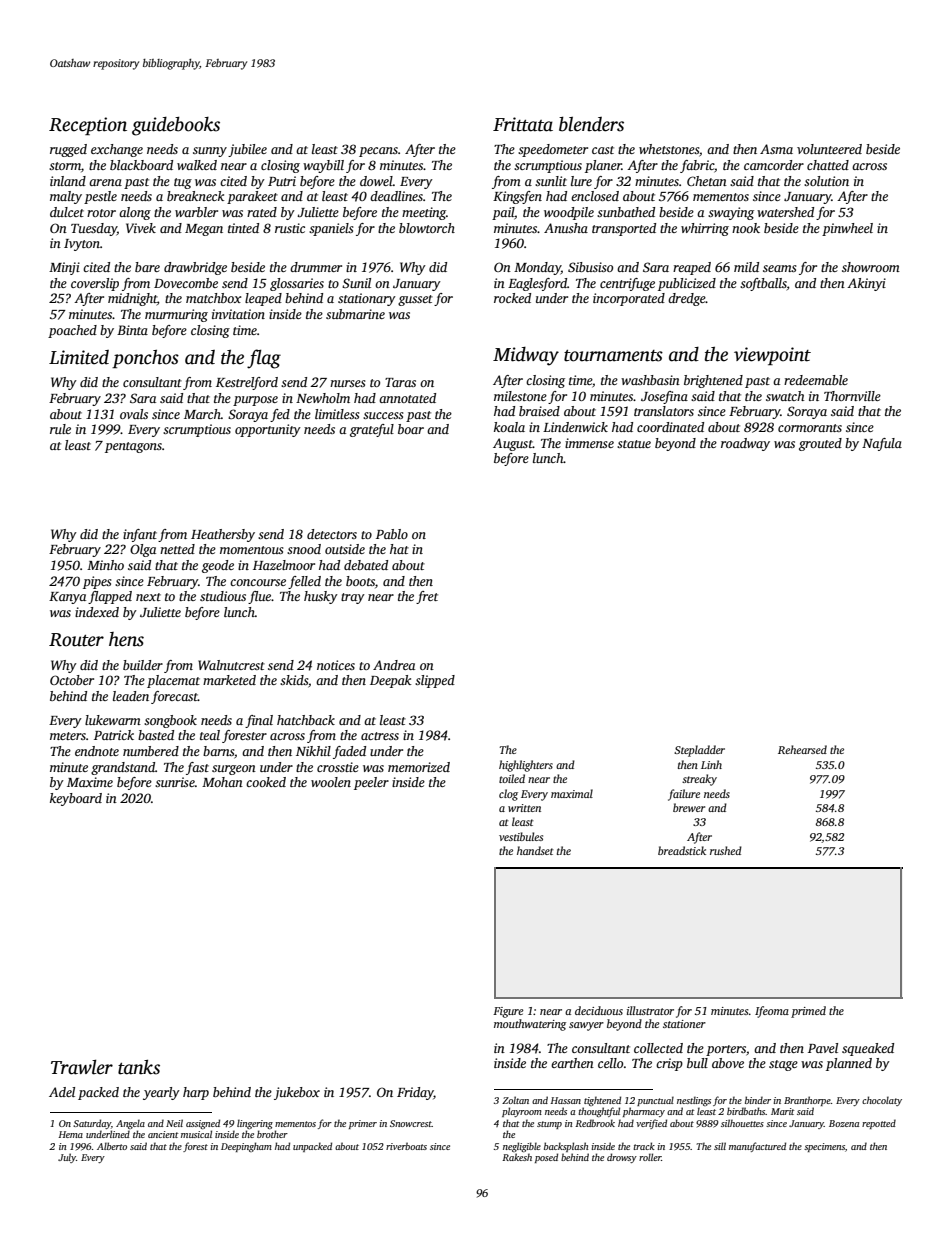  Describe the element at coordinates (90, 782) in the page. I see `Maxime` at that location.
